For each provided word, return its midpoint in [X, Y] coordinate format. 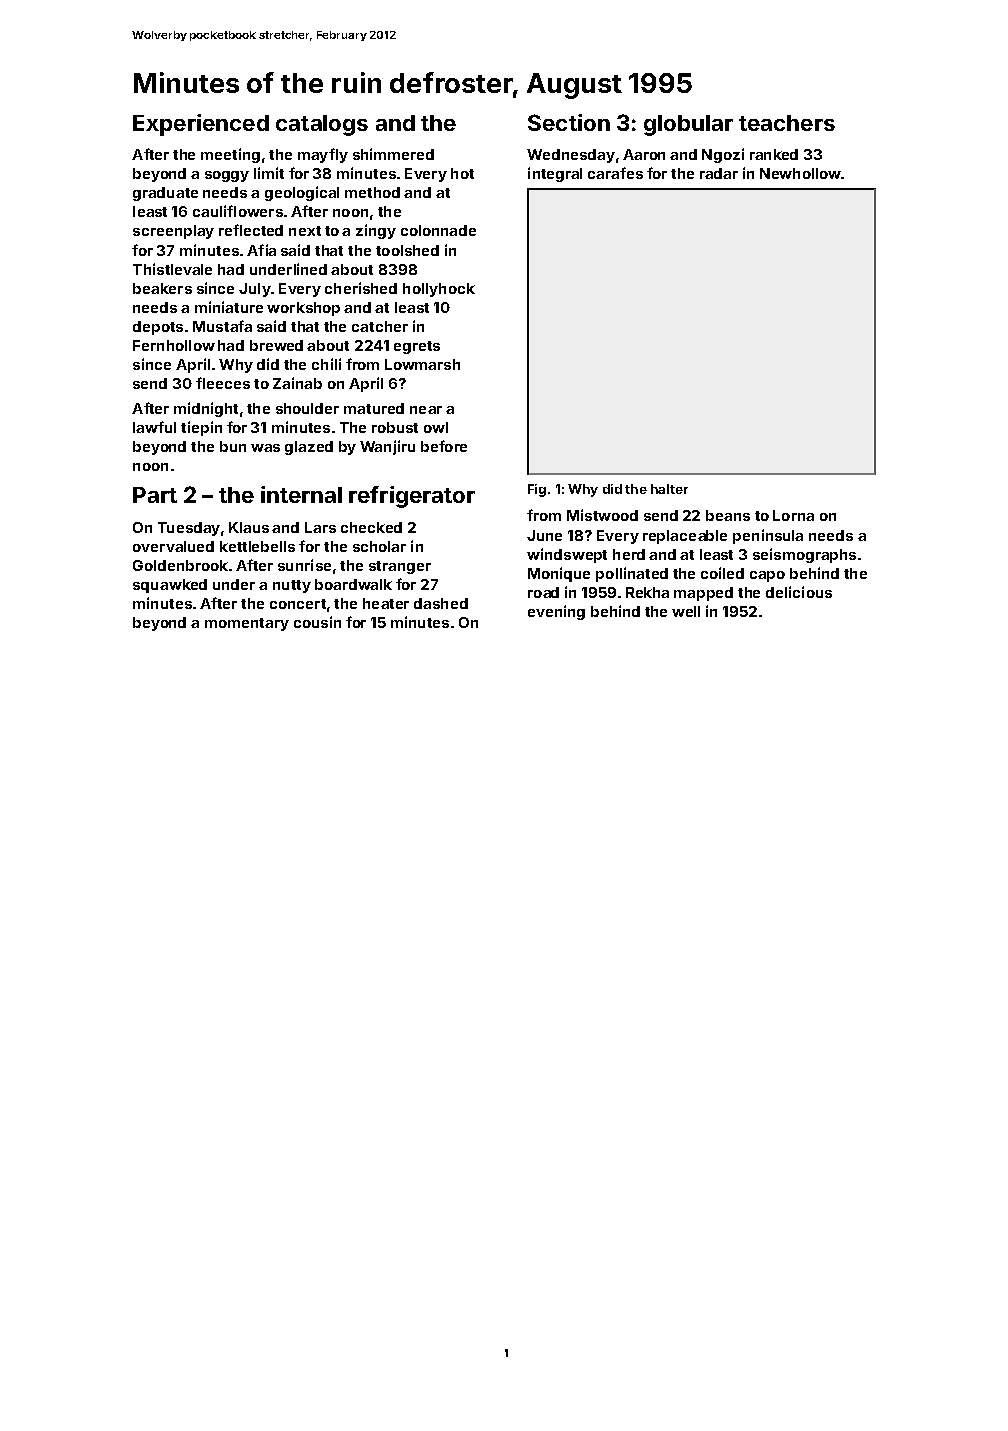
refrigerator [412, 497]
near [426, 410]
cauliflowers [238, 211]
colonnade [438, 230]
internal [301, 494]
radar [719, 173]
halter [669, 489]
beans [728, 515]
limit [269, 173]
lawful [154, 427]
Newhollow [800, 173]
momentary [247, 624]
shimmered [393, 154]
